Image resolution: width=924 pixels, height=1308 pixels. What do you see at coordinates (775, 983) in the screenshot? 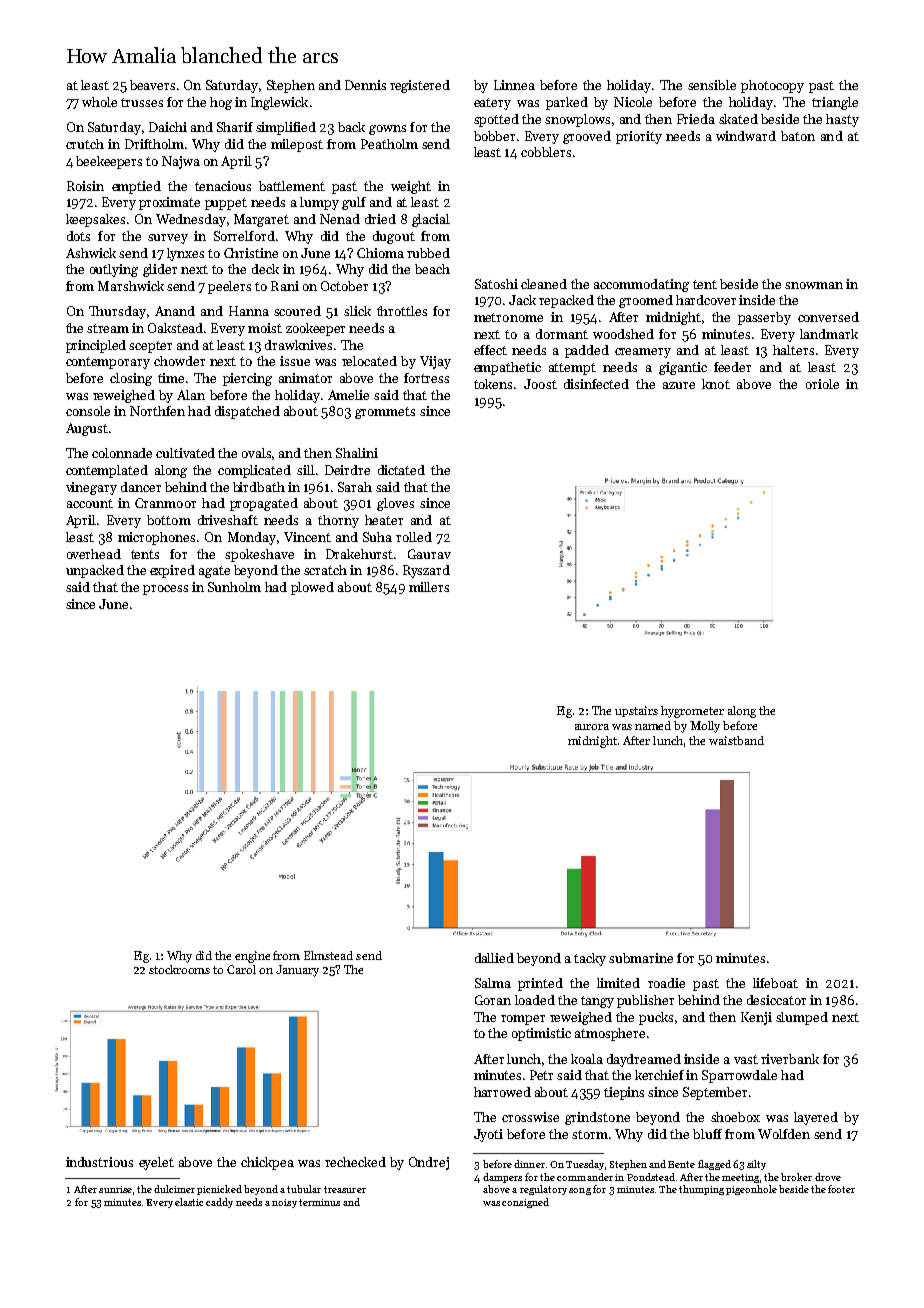
I see `lifeboat` at bounding box center [775, 983].
